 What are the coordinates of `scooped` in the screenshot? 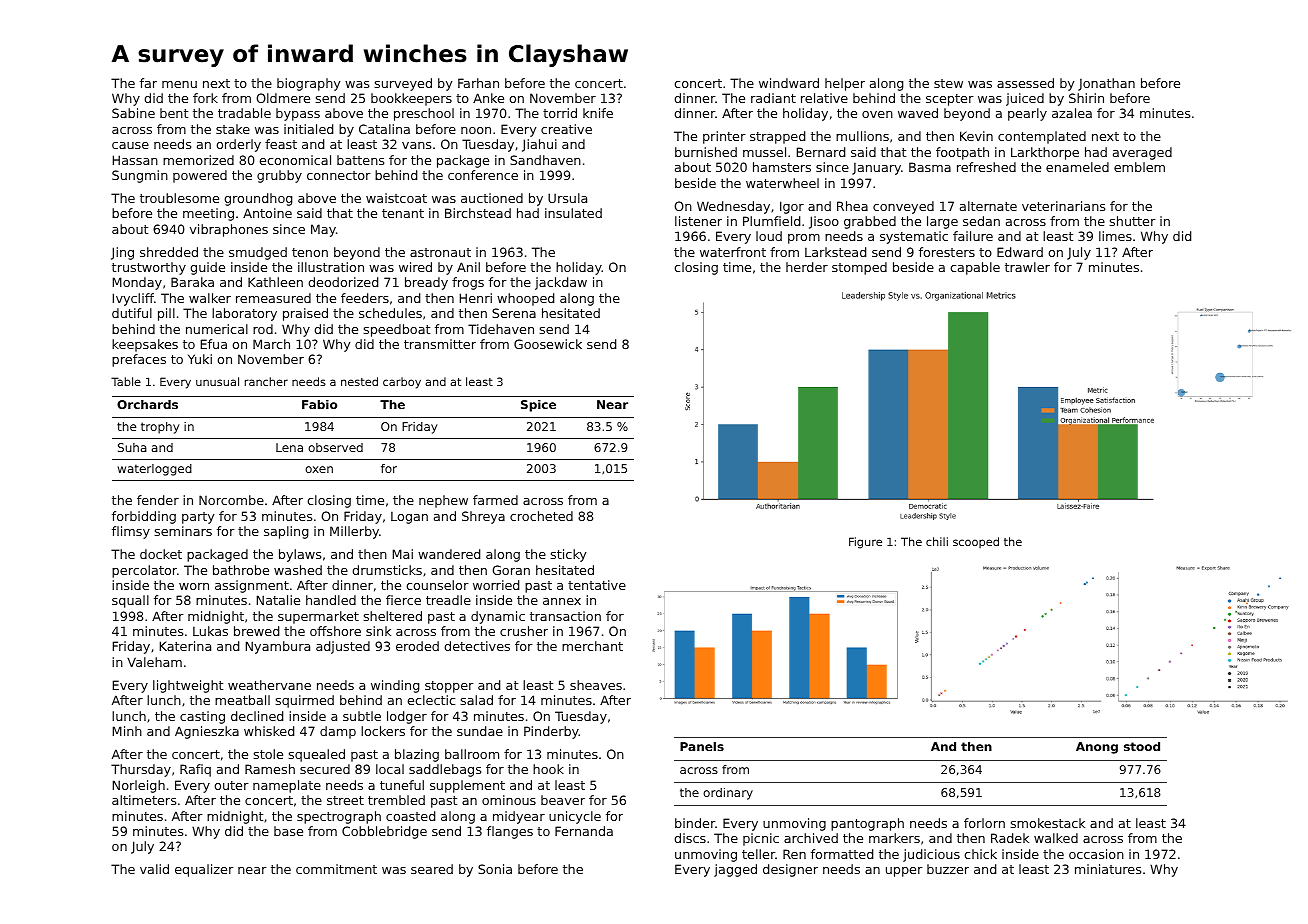 It's located at (976, 542).
